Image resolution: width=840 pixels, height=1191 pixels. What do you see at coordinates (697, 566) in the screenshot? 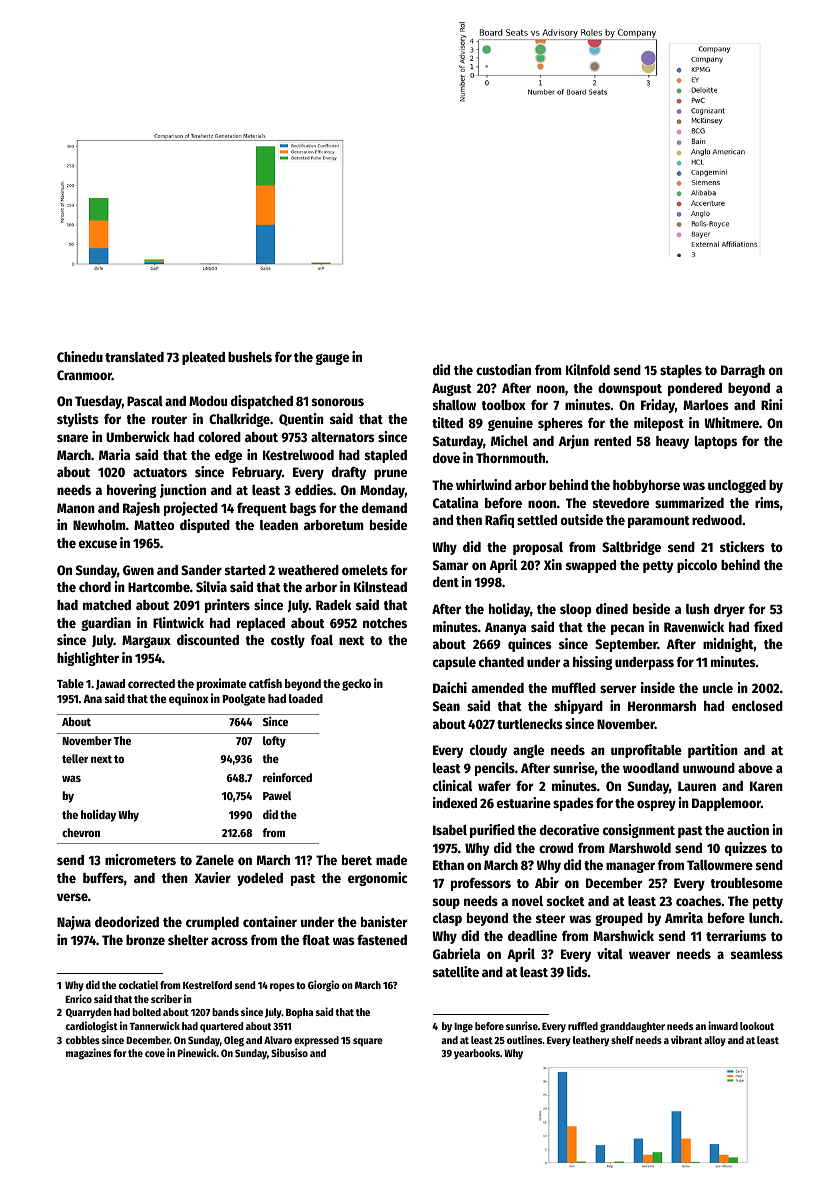
I see `piccolo` at bounding box center [697, 566].
